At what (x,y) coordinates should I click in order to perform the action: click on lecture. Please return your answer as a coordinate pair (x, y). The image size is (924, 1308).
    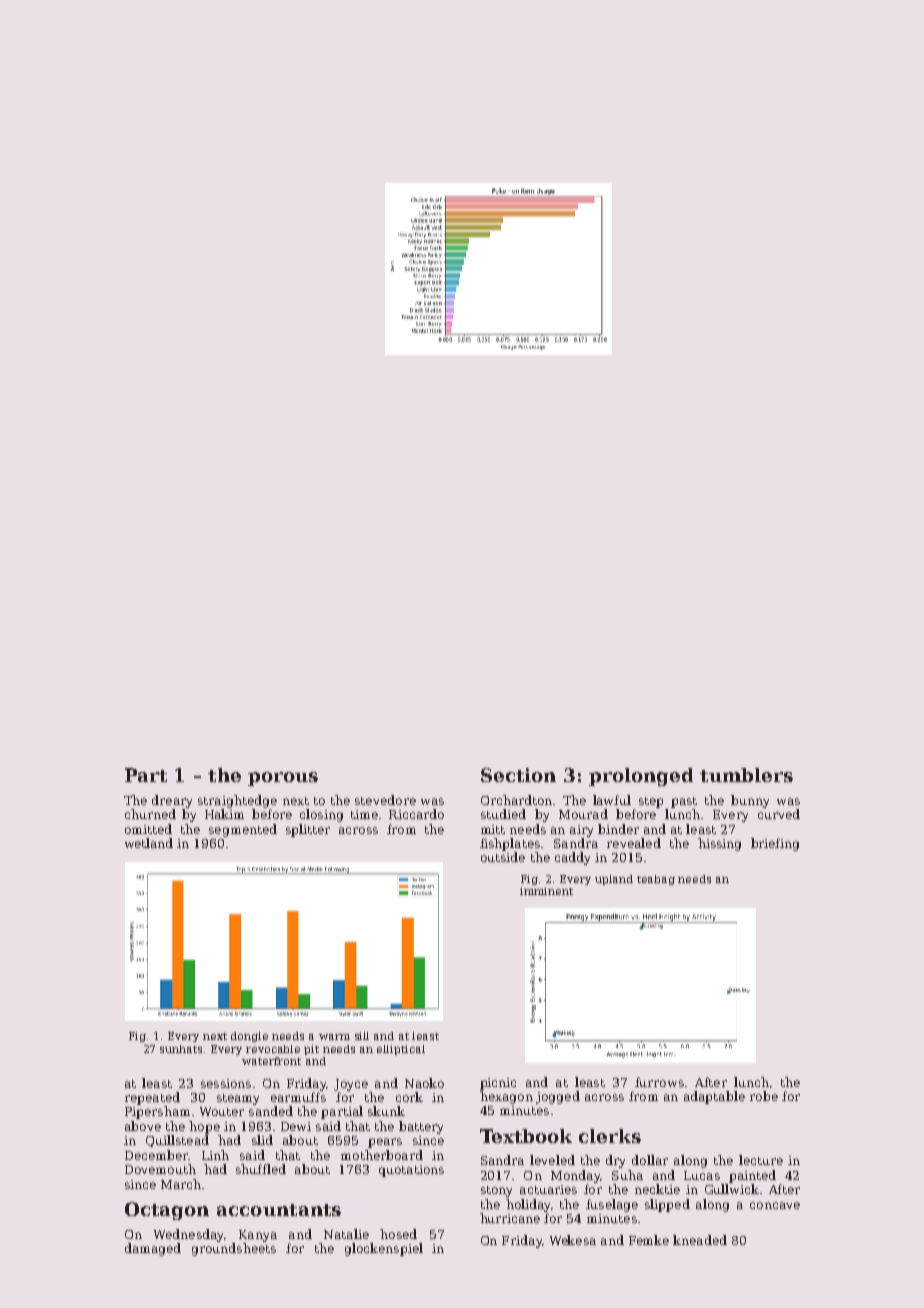
    Looking at the image, I should click on (761, 1160).
